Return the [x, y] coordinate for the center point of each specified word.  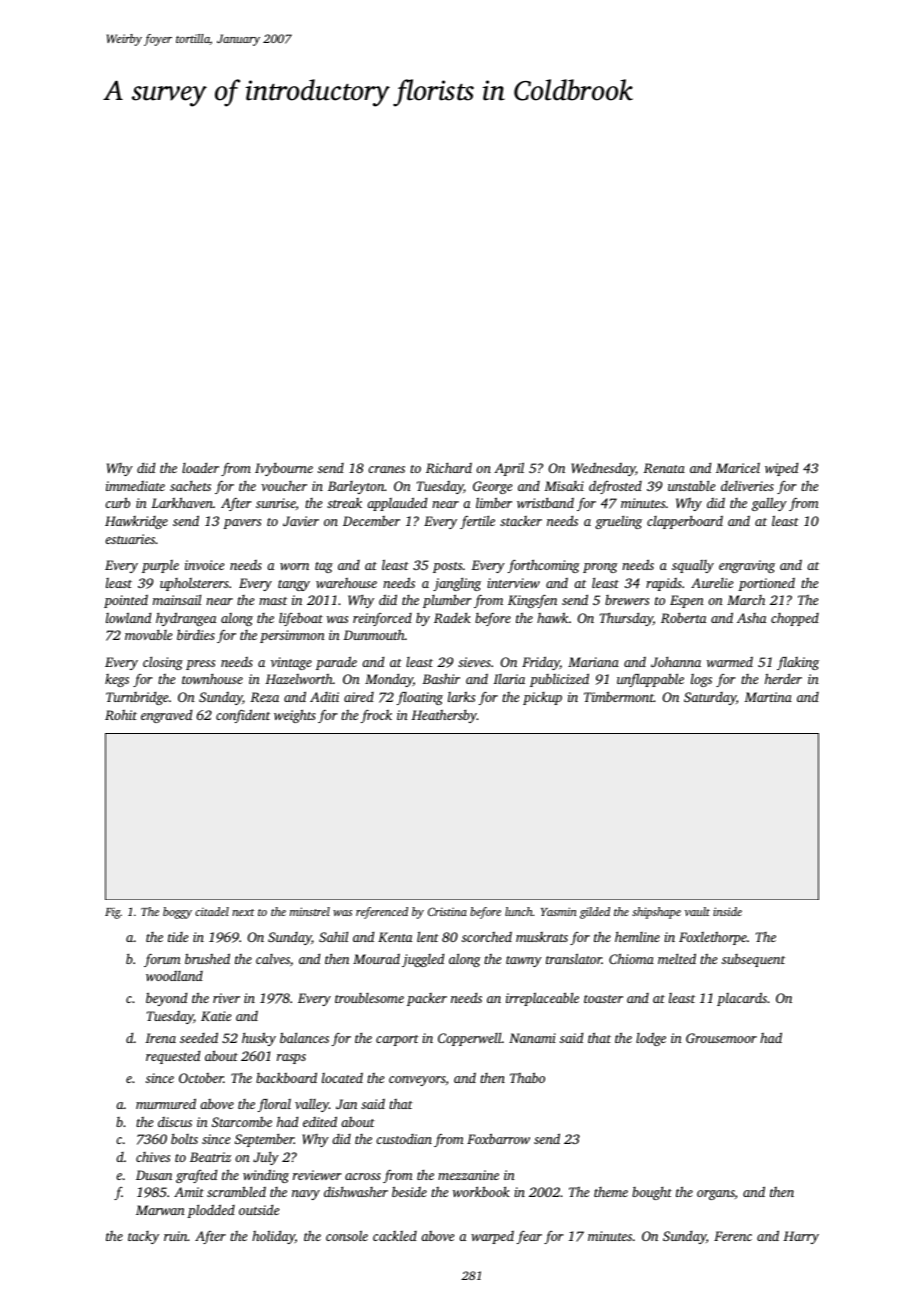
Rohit [121, 714]
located [342, 1078]
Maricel [738, 468]
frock [376, 716]
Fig [112, 913]
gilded [595, 913]
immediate [135, 486]
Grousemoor [721, 1038]
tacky [143, 1237]
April [509, 469]
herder [783, 678]
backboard [286, 1077]
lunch [519, 911]
